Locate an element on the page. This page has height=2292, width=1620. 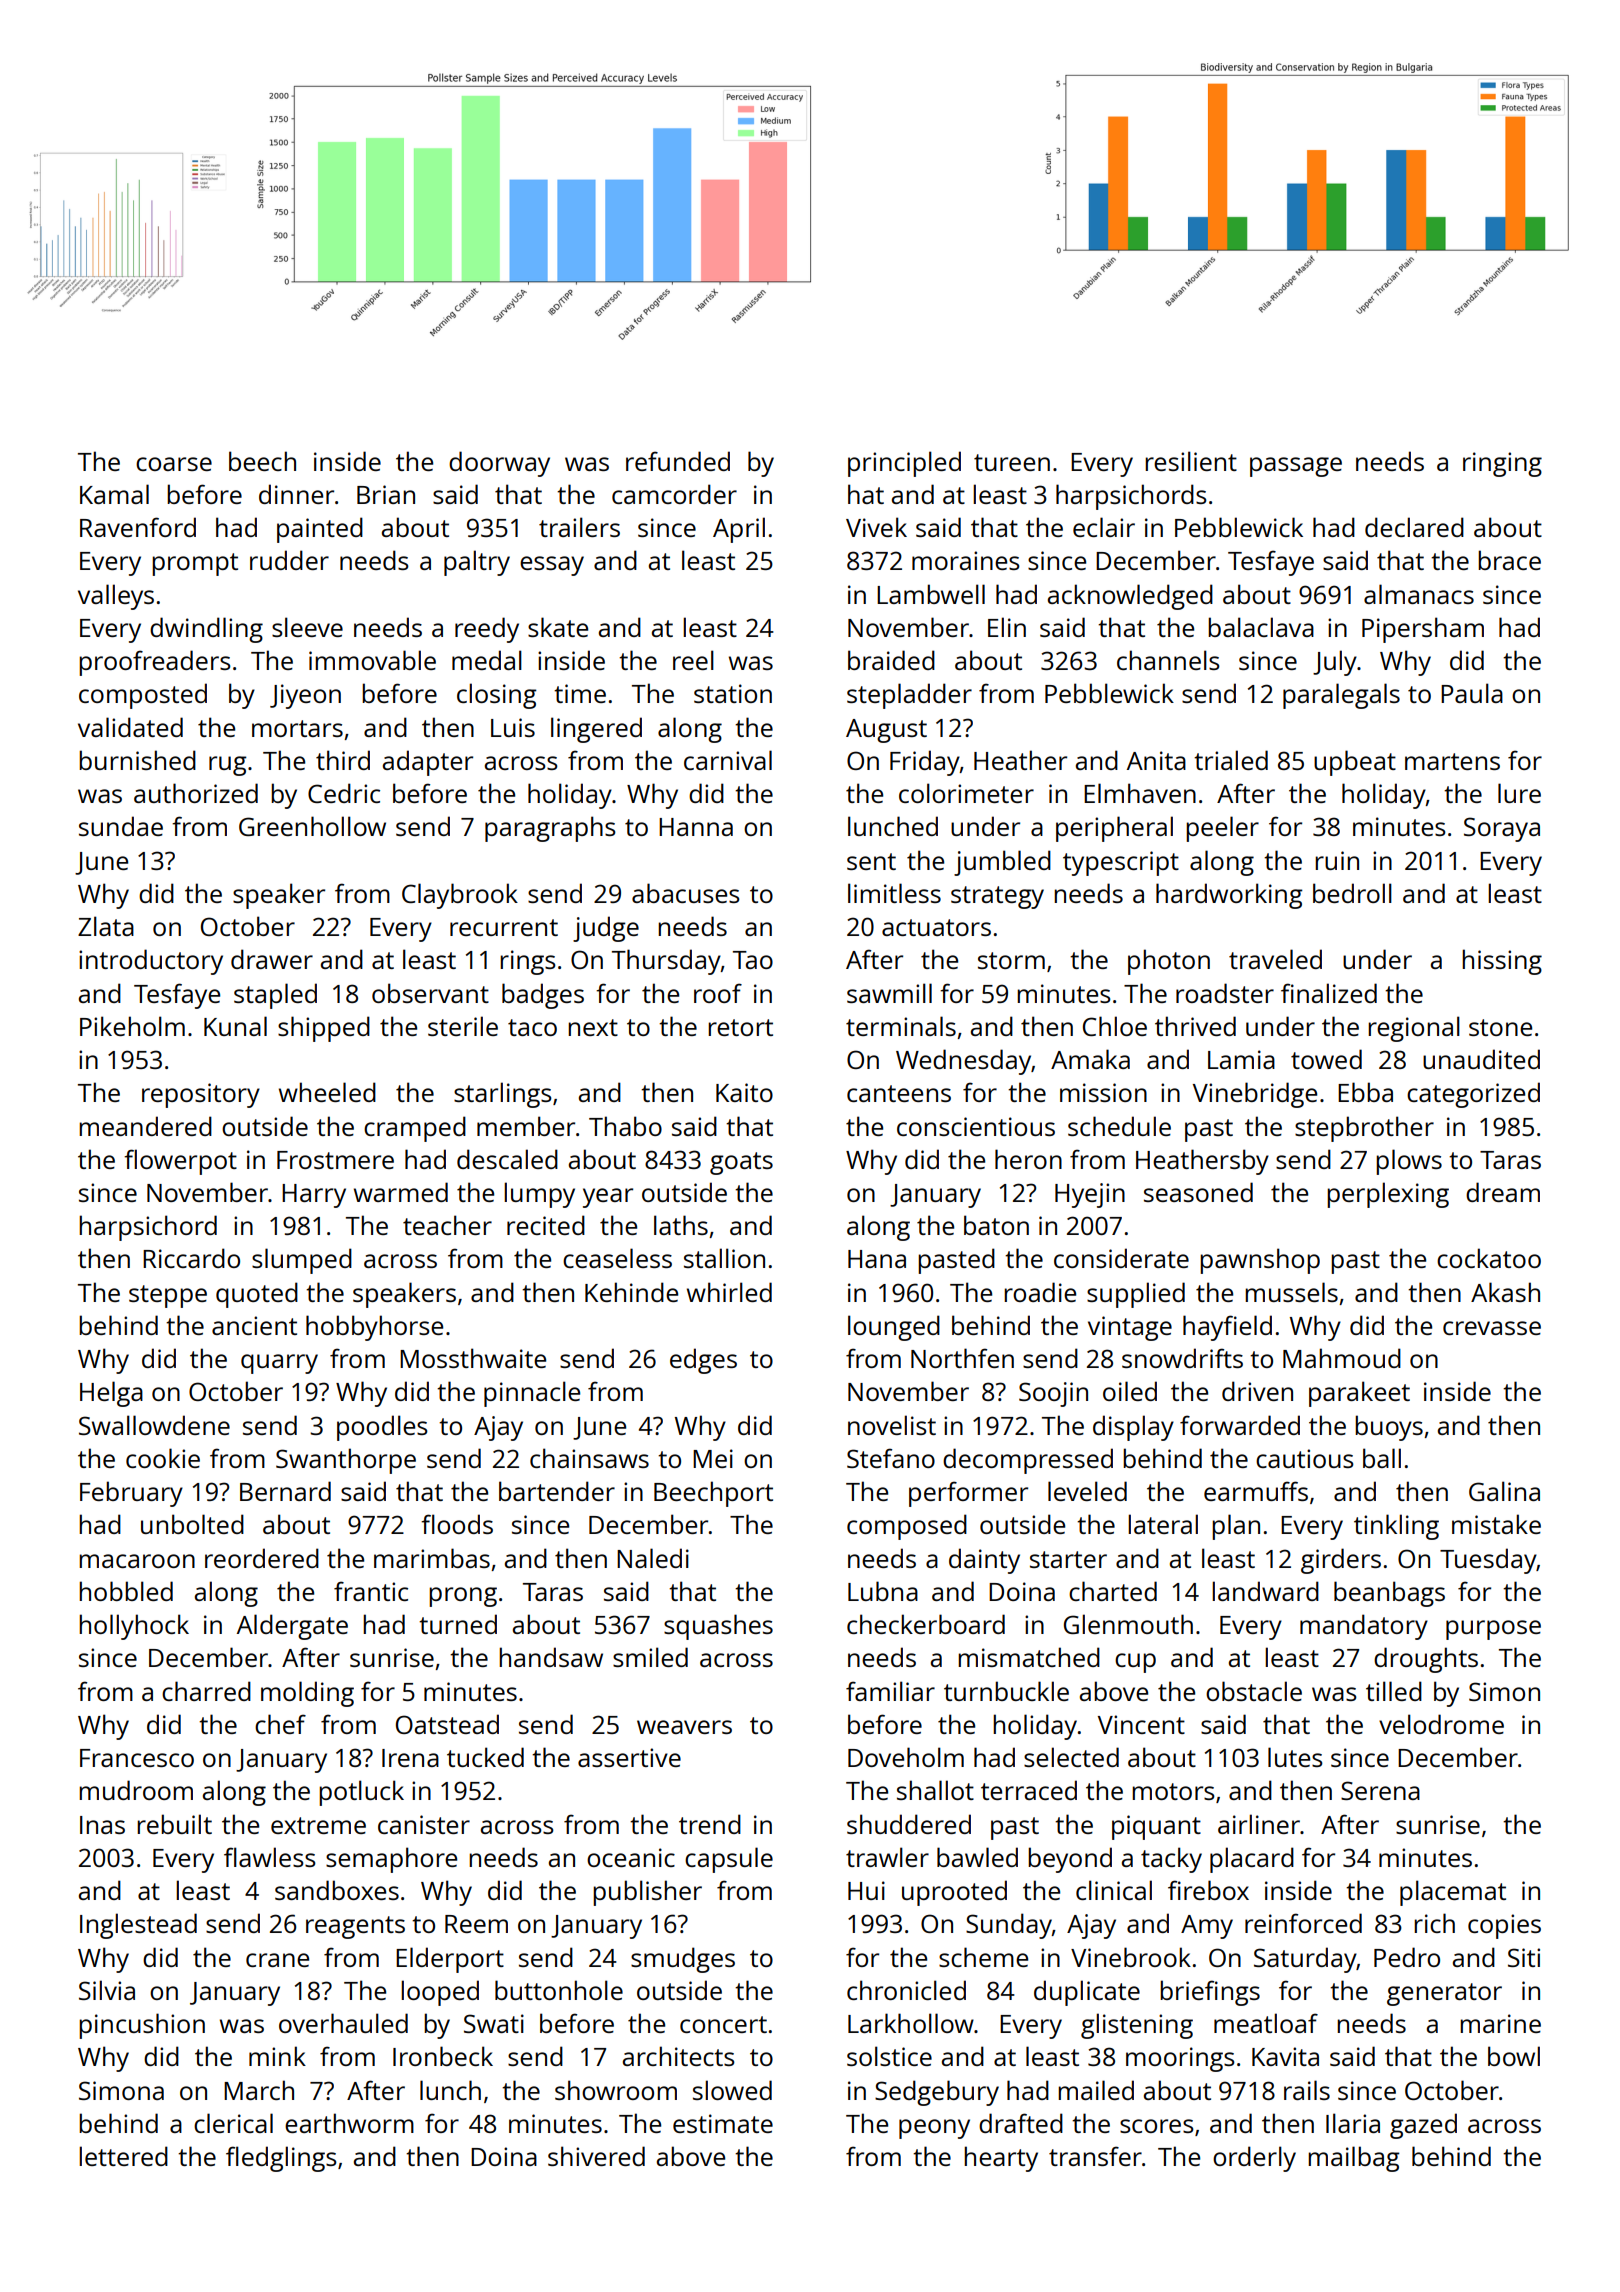
macaroon is located at coordinates (137, 1561).
